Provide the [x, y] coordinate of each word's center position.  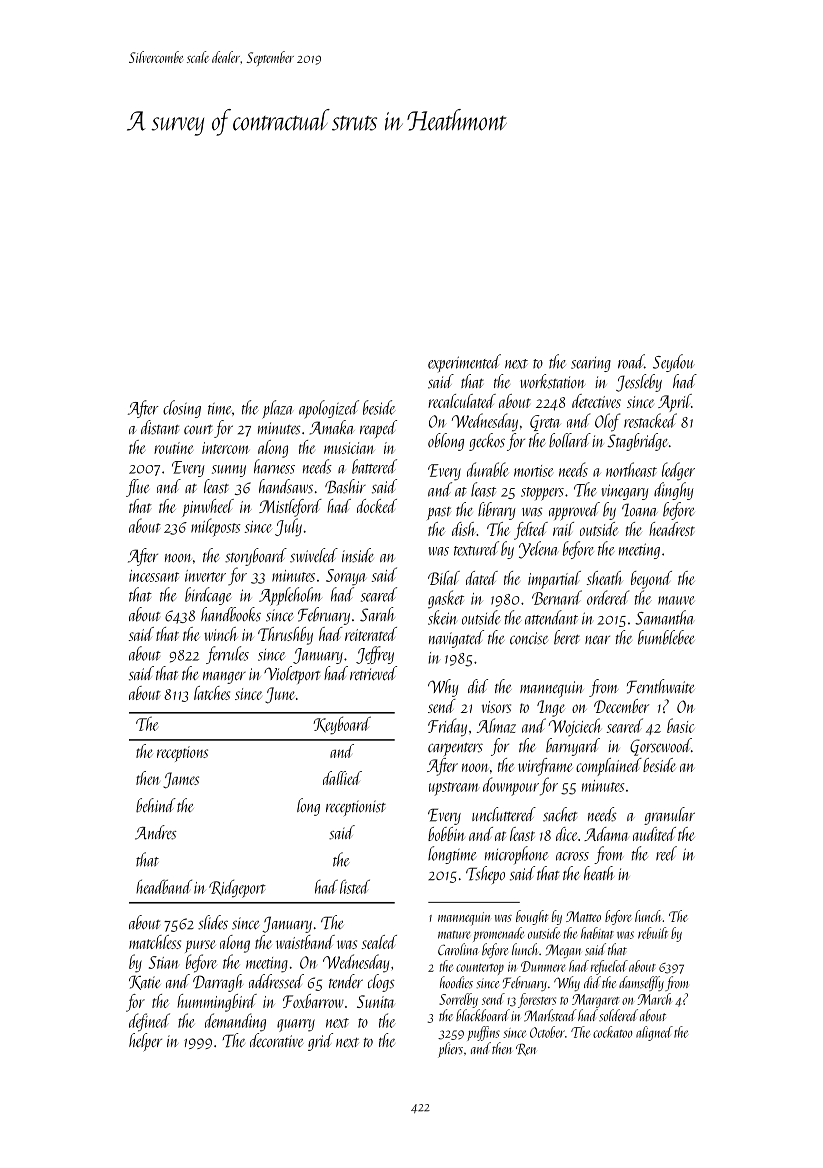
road [631, 361]
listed [355, 886]
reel [666, 853]
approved [574, 511]
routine [173, 448]
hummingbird [217, 1003]
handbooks [231, 614]
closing [182, 409]
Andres [156, 832]
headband [164, 886]
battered [374, 466]
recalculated [462, 401]
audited [654, 834]
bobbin [446, 834]
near [597, 640]
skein [442, 617]
